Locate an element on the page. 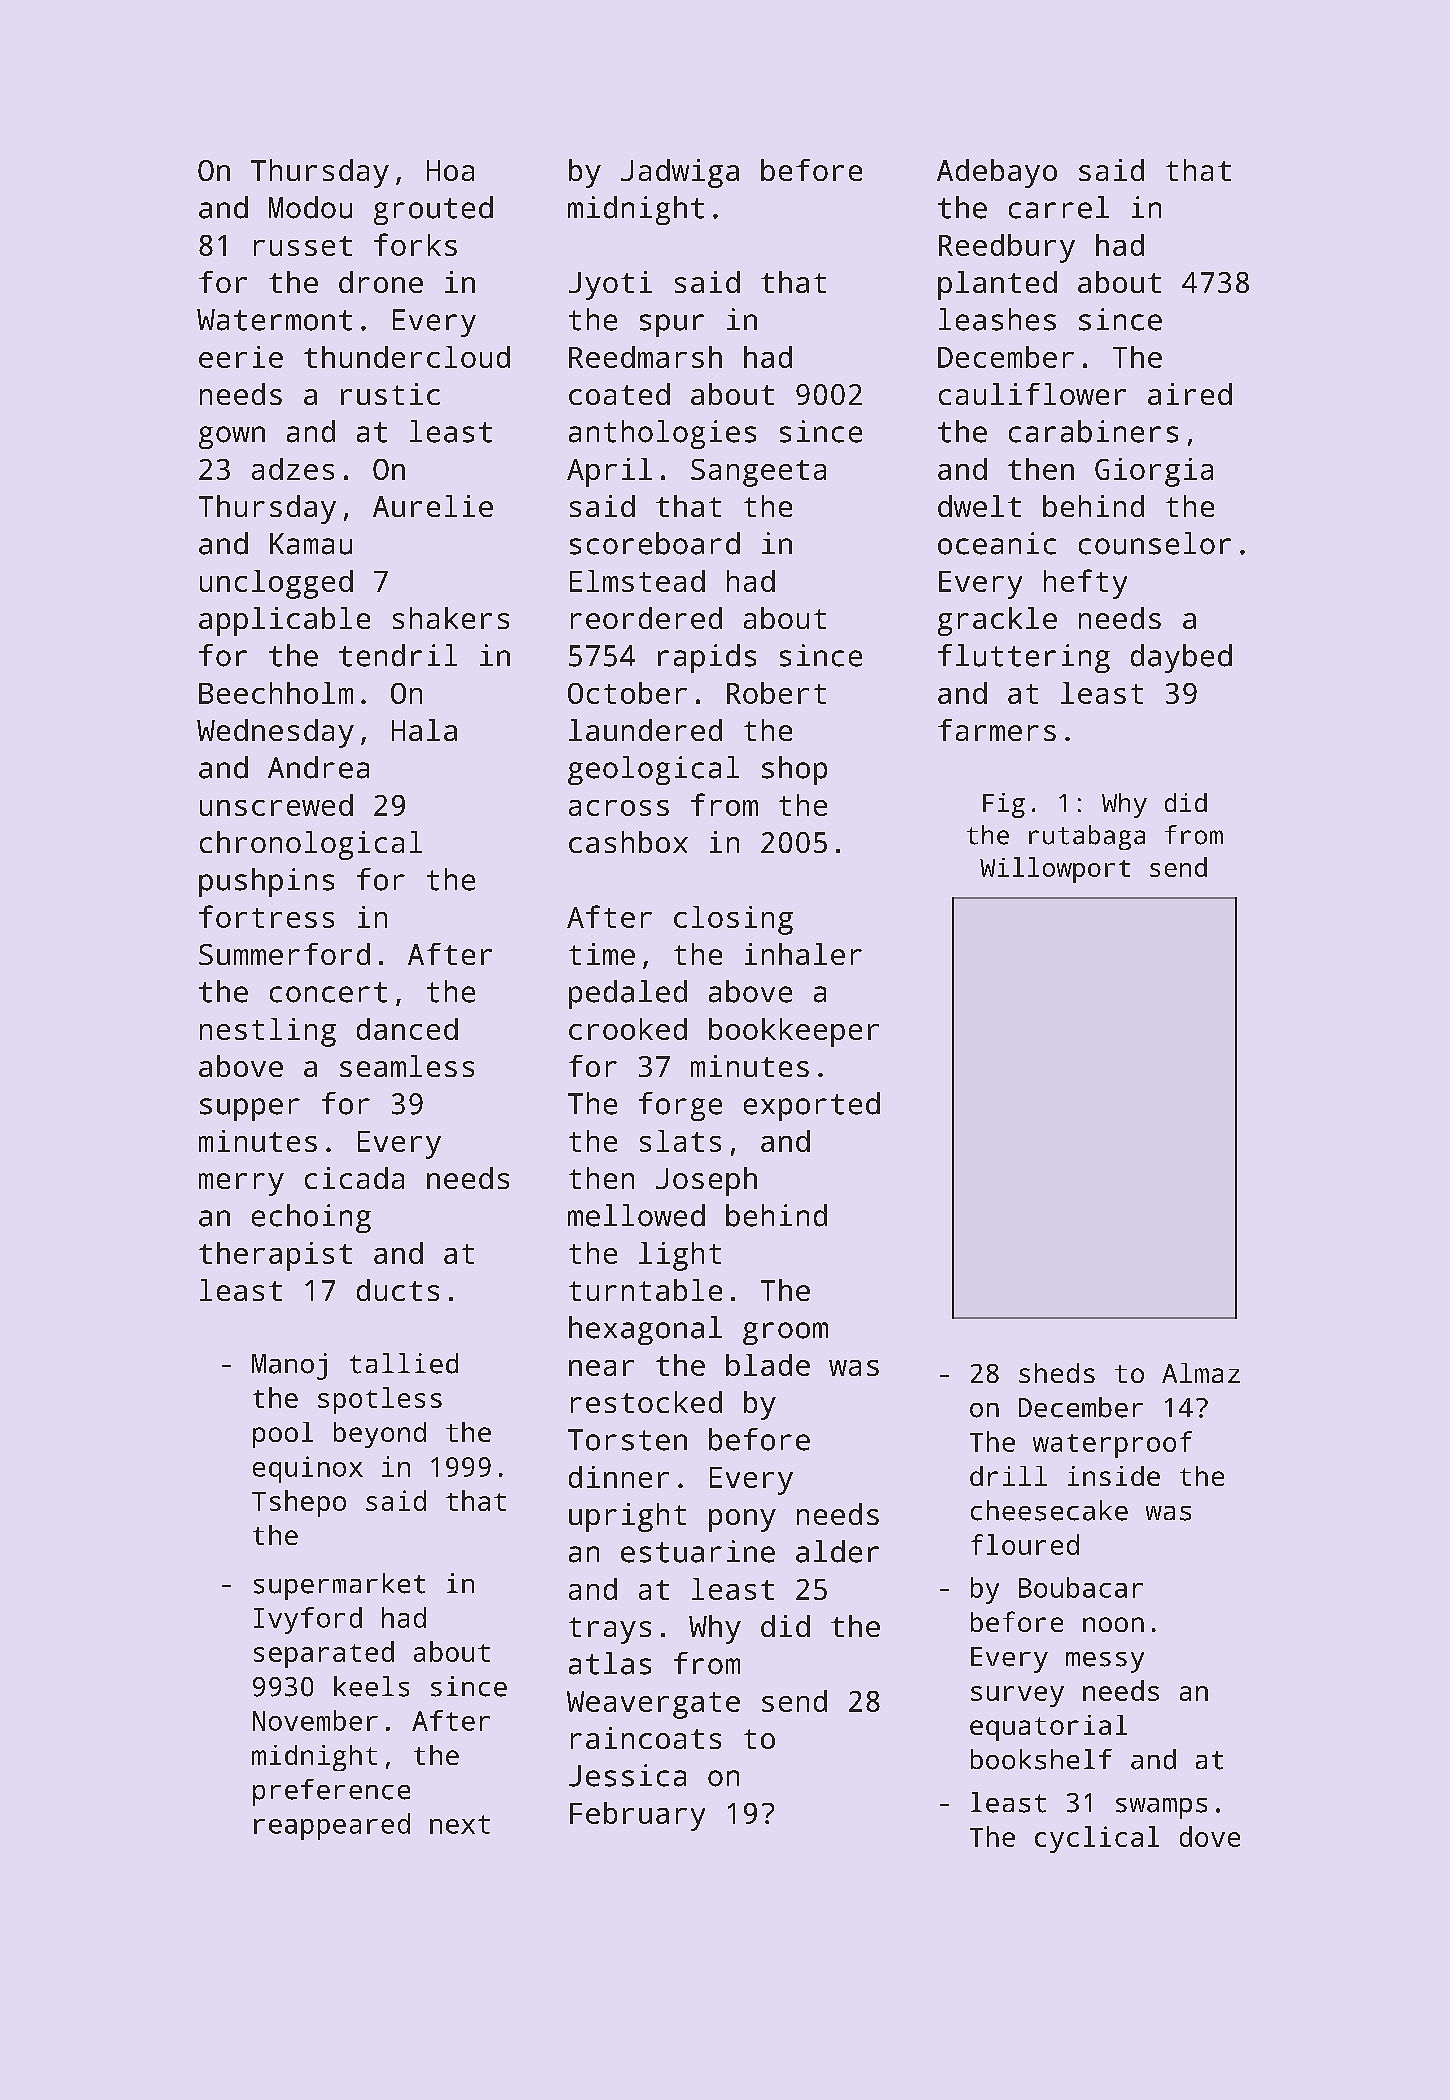 The image size is (1450, 2100). Modou is located at coordinates (310, 207).
